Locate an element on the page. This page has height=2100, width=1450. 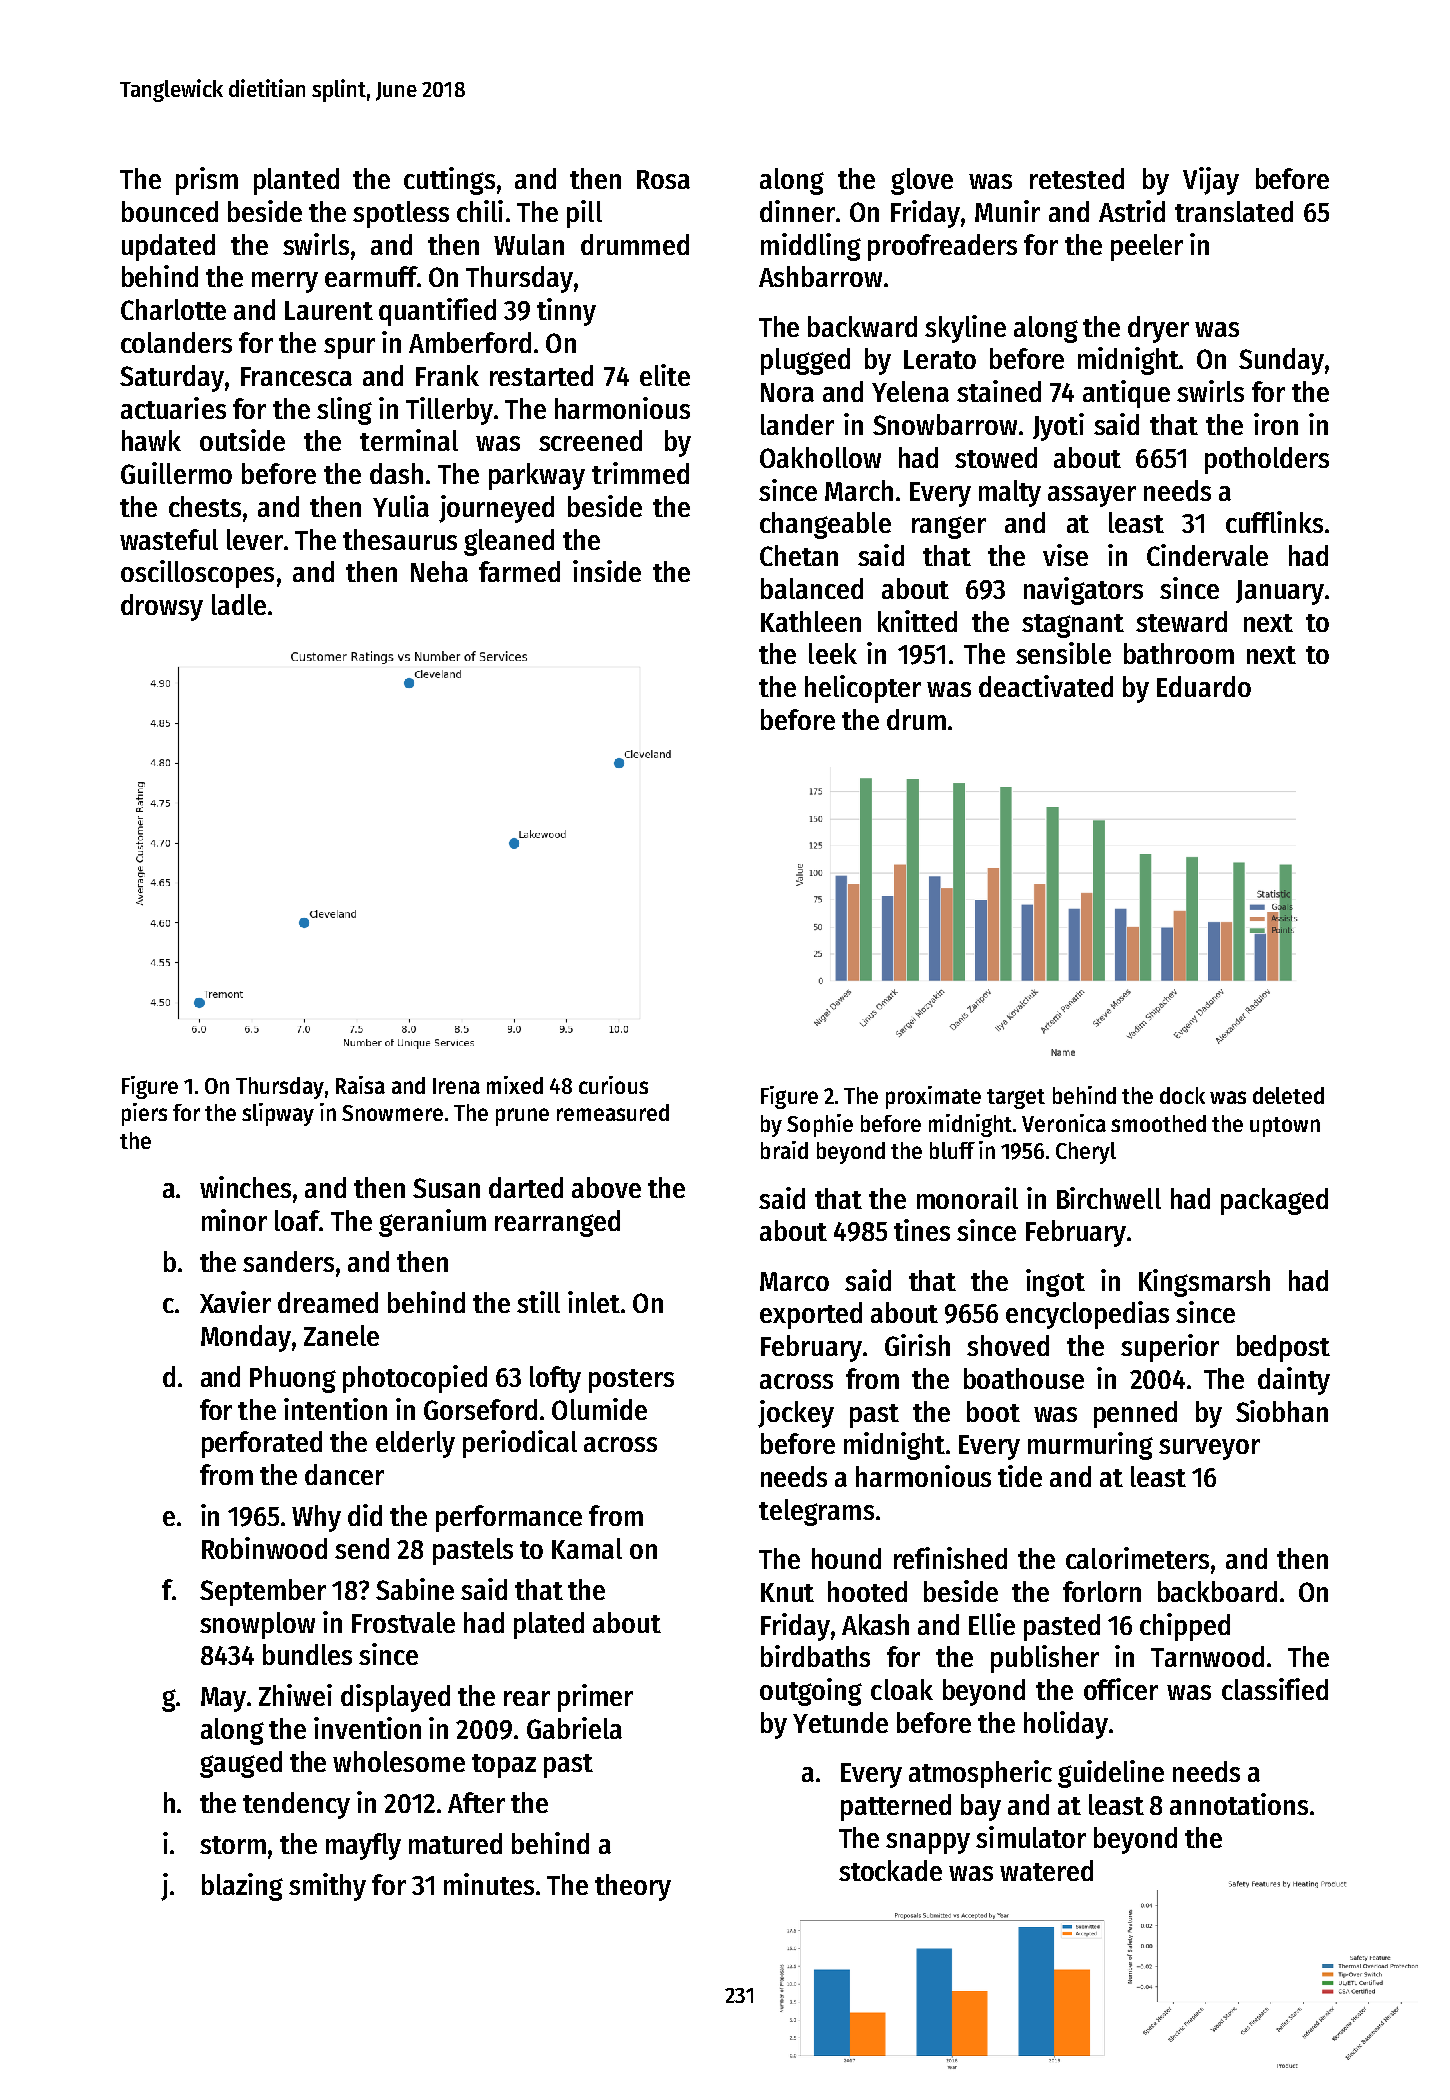
tines is located at coordinates (922, 1230).
